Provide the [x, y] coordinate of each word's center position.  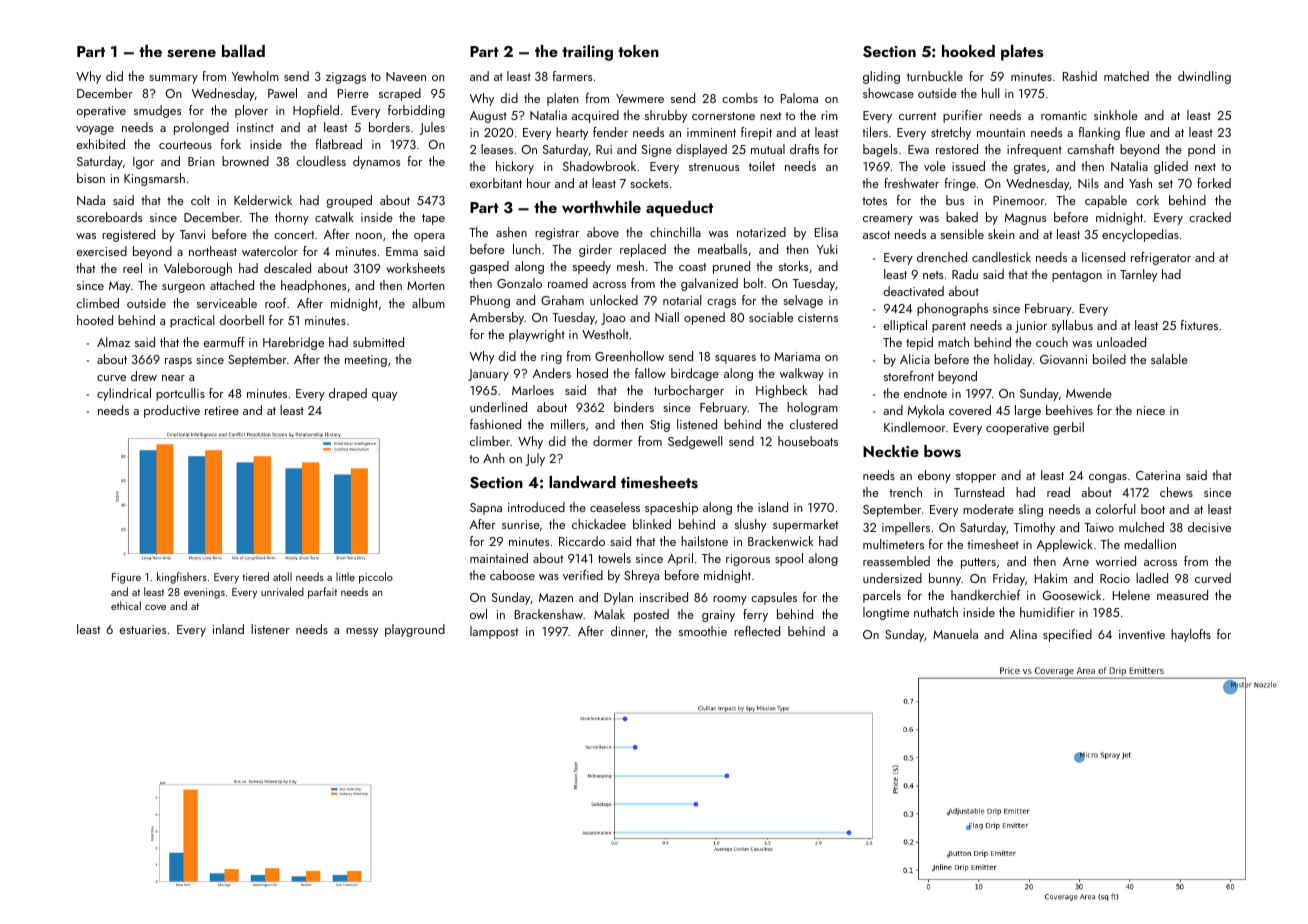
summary [173, 79]
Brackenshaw [549, 614]
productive [172, 411]
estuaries [142, 629]
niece [1151, 410]
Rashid [1080, 76]
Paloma [799, 98]
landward [582, 482]
